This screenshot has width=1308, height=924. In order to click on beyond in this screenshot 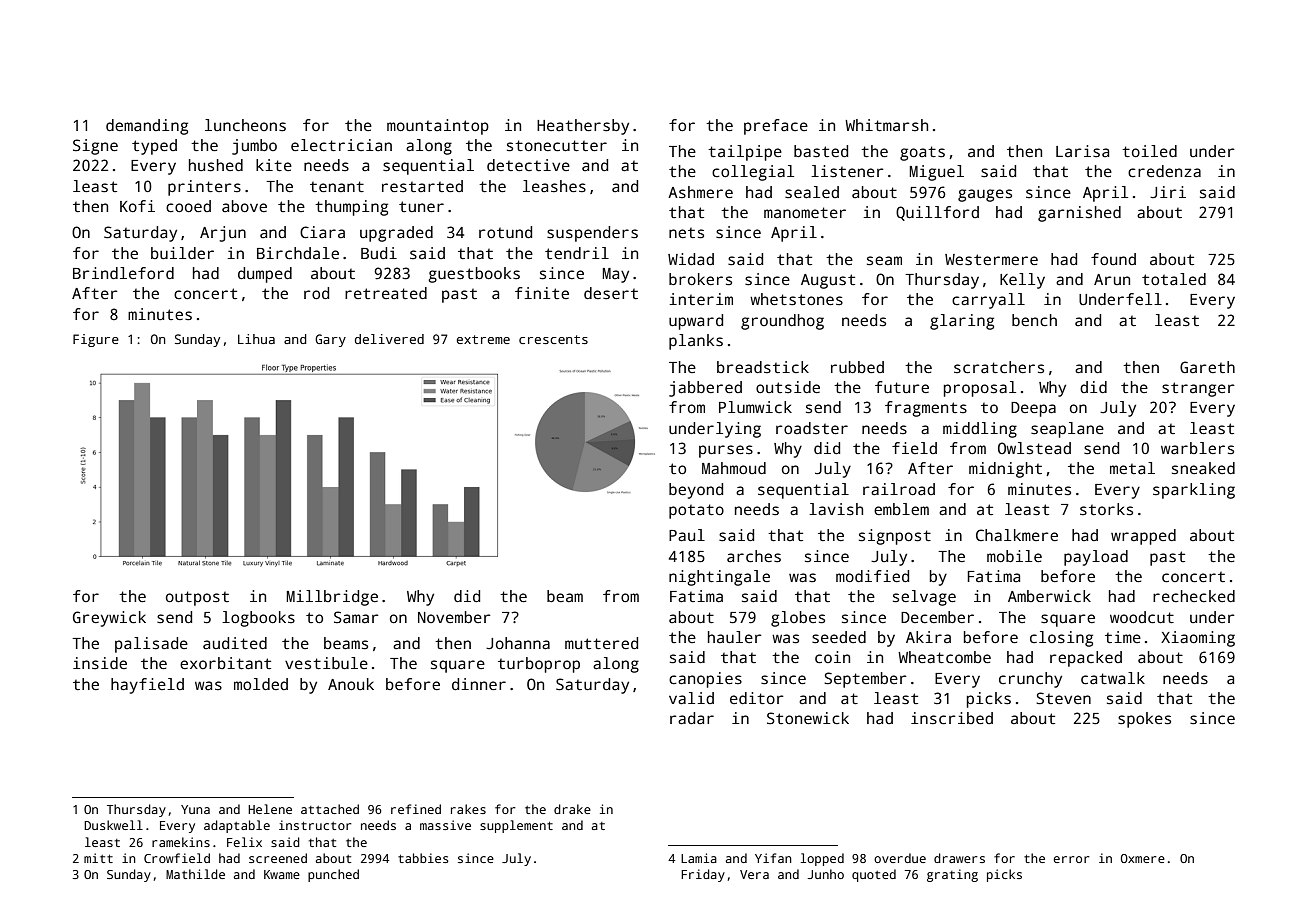, I will do `click(696, 491)`.
